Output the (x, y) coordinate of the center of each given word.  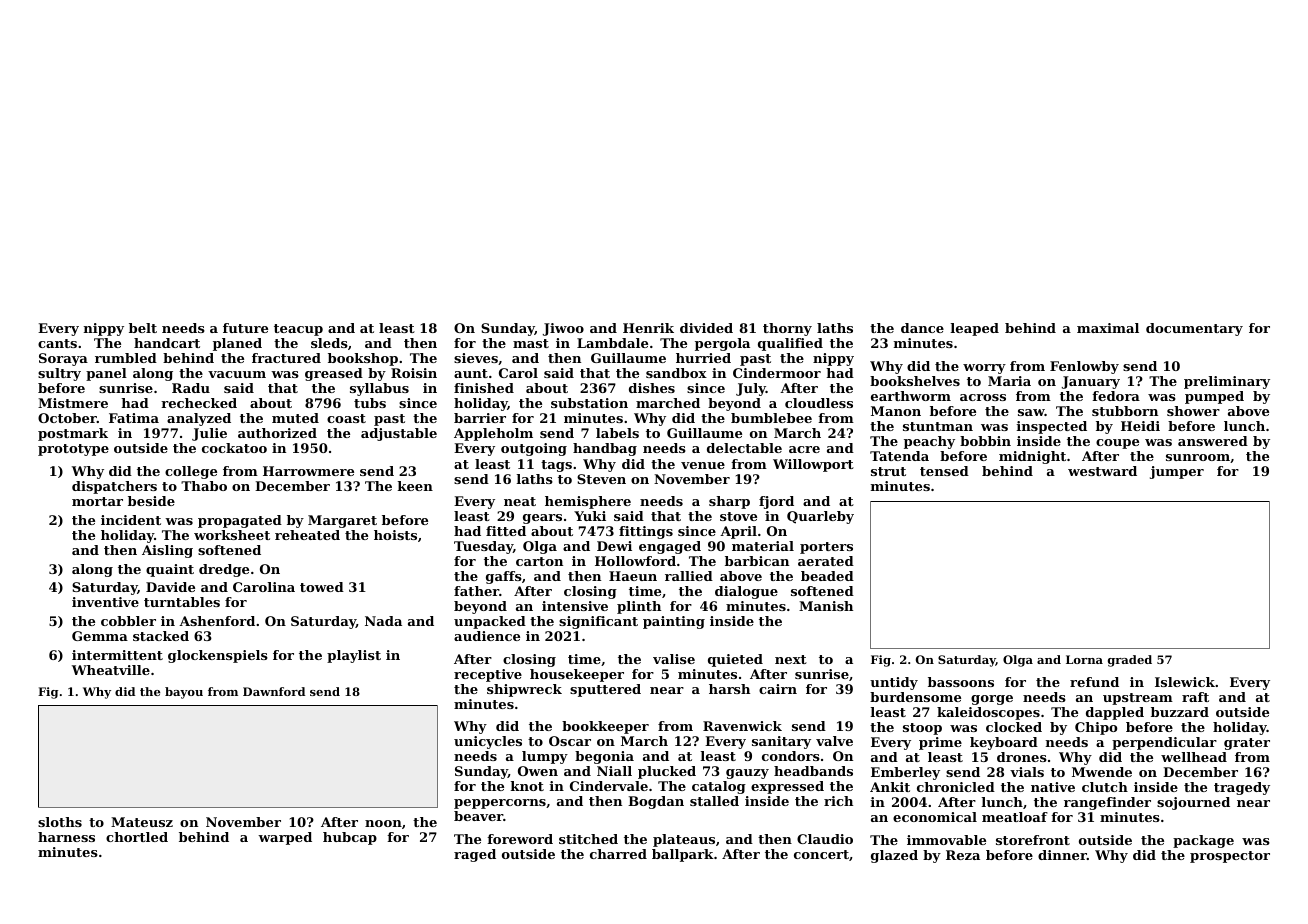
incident (131, 520)
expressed (787, 787)
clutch (1105, 787)
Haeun (633, 576)
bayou (184, 693)
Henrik (648, 328)
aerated (826, 561)
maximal (1108, 328)
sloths (60, 822)
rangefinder (1107, 803)
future (245, 328)
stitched (588, 839)
